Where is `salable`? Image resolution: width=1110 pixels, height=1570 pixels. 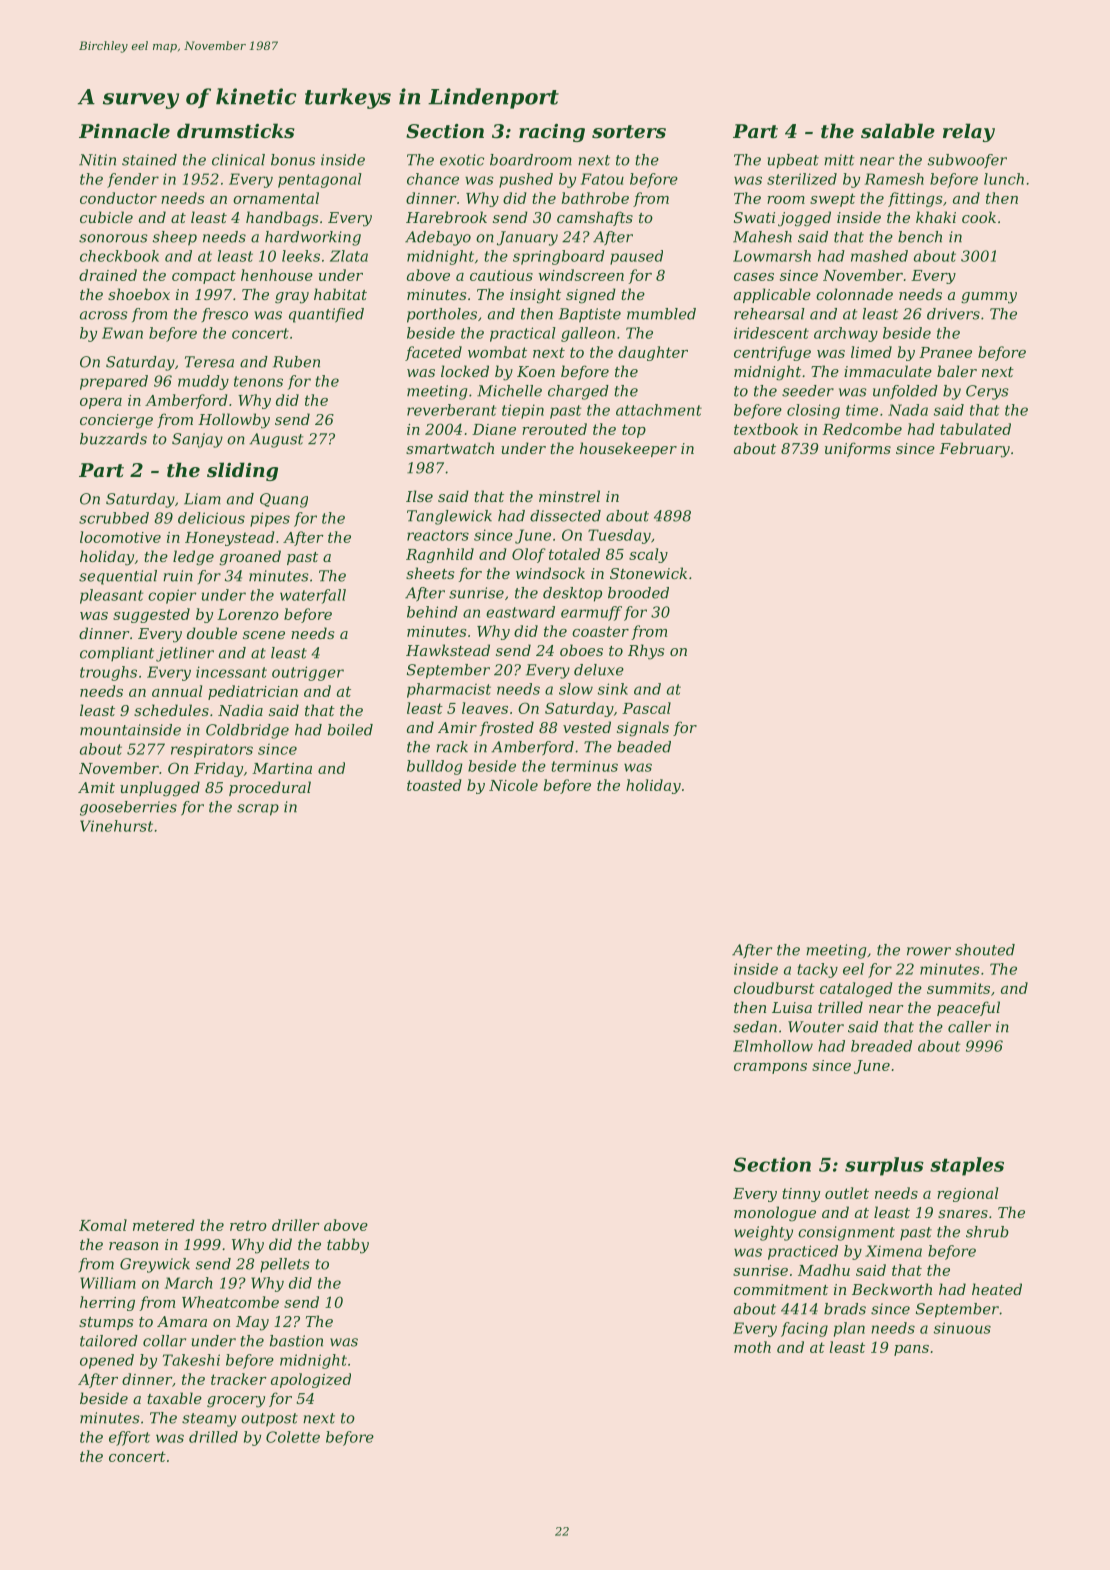
salable is located at coordinates (898, 130).
